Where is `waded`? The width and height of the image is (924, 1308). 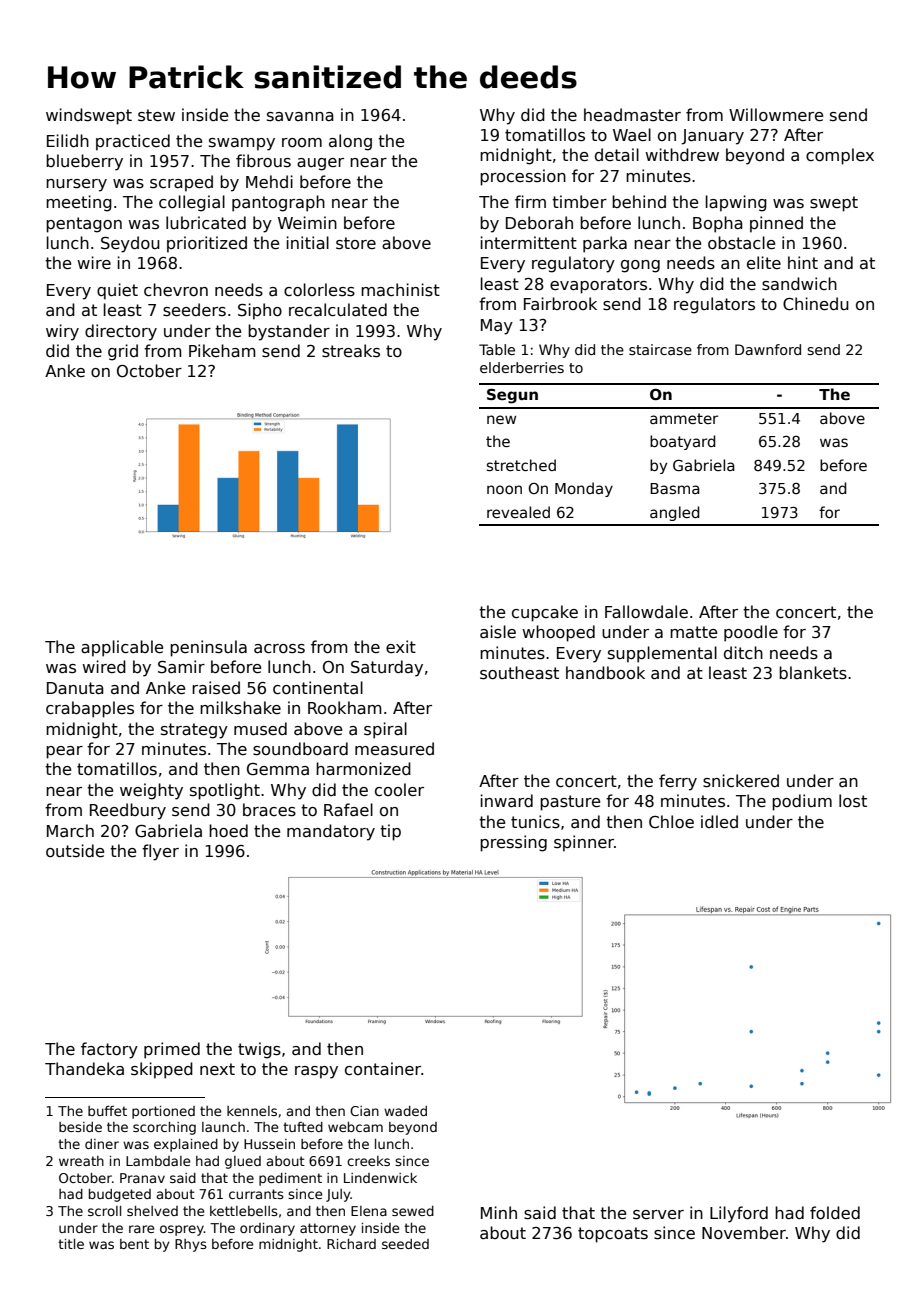
waded is located at coordinates (405, 1111).
